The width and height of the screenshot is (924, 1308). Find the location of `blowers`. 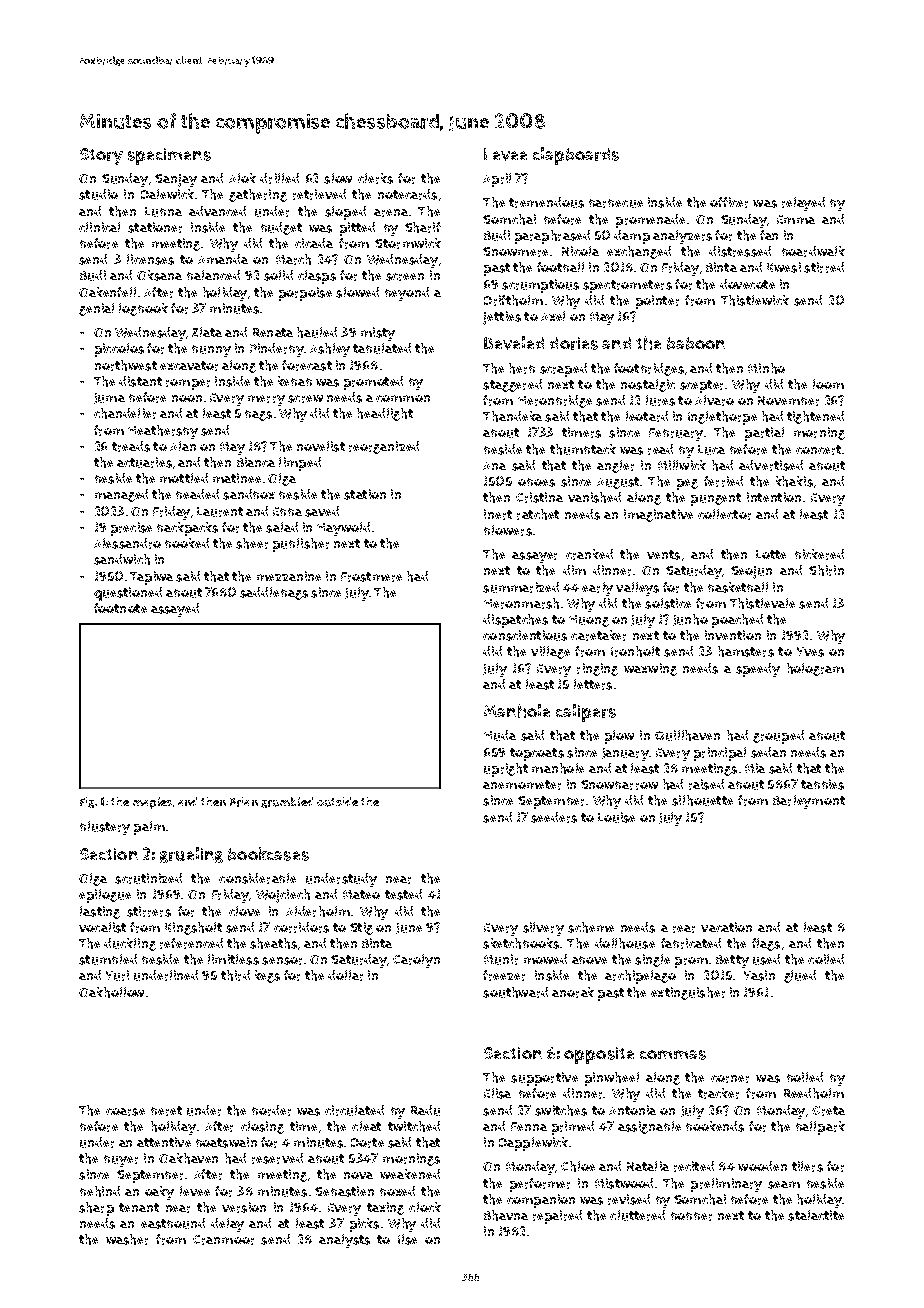

blowers is located at coordinates (508, 530).
